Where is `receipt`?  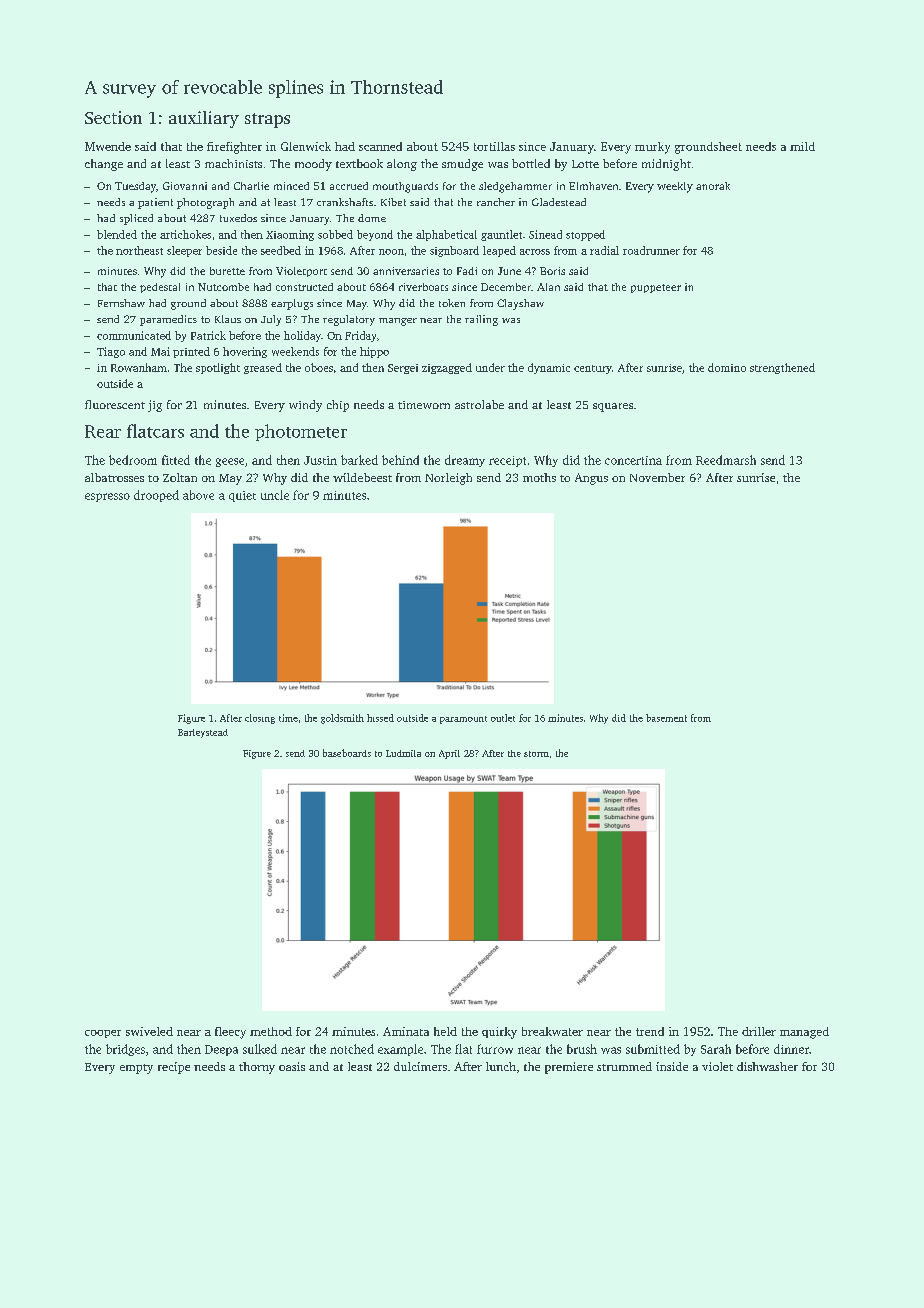
receipt is located at coordinates (507, 461).
